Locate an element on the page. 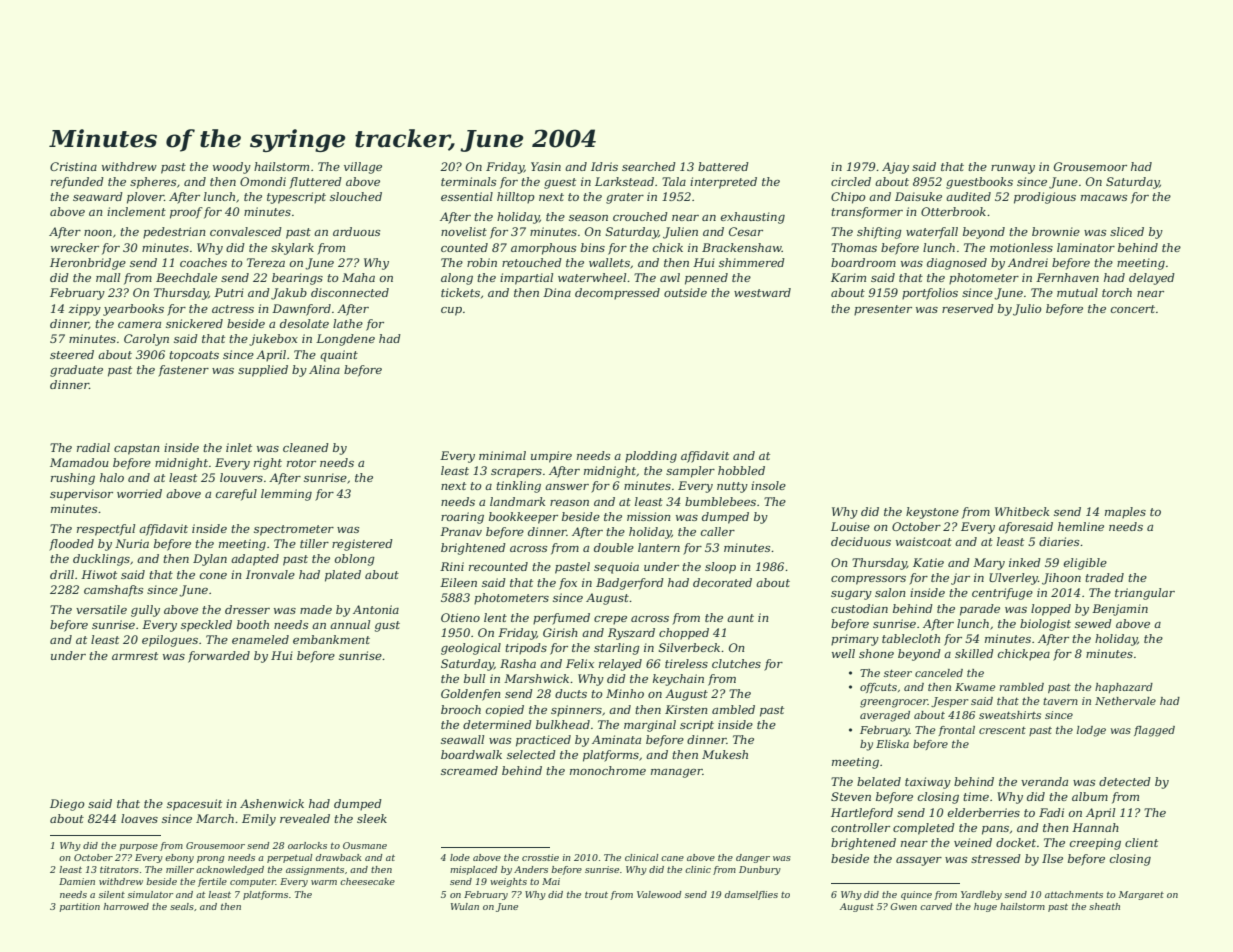  Cristina is located at coordinates (73, 166).
